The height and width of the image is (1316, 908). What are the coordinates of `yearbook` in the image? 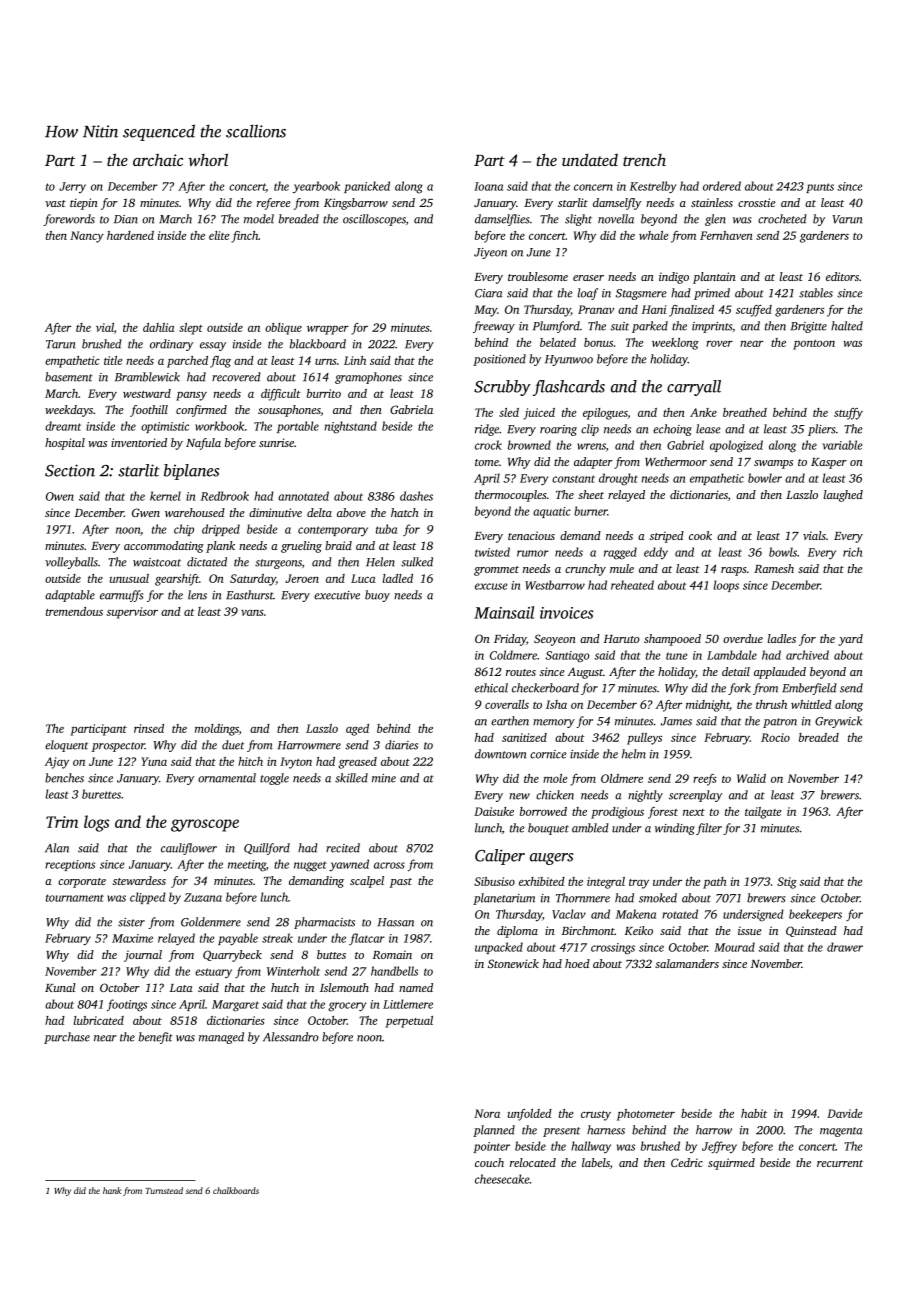 It's located at (316, 187).
